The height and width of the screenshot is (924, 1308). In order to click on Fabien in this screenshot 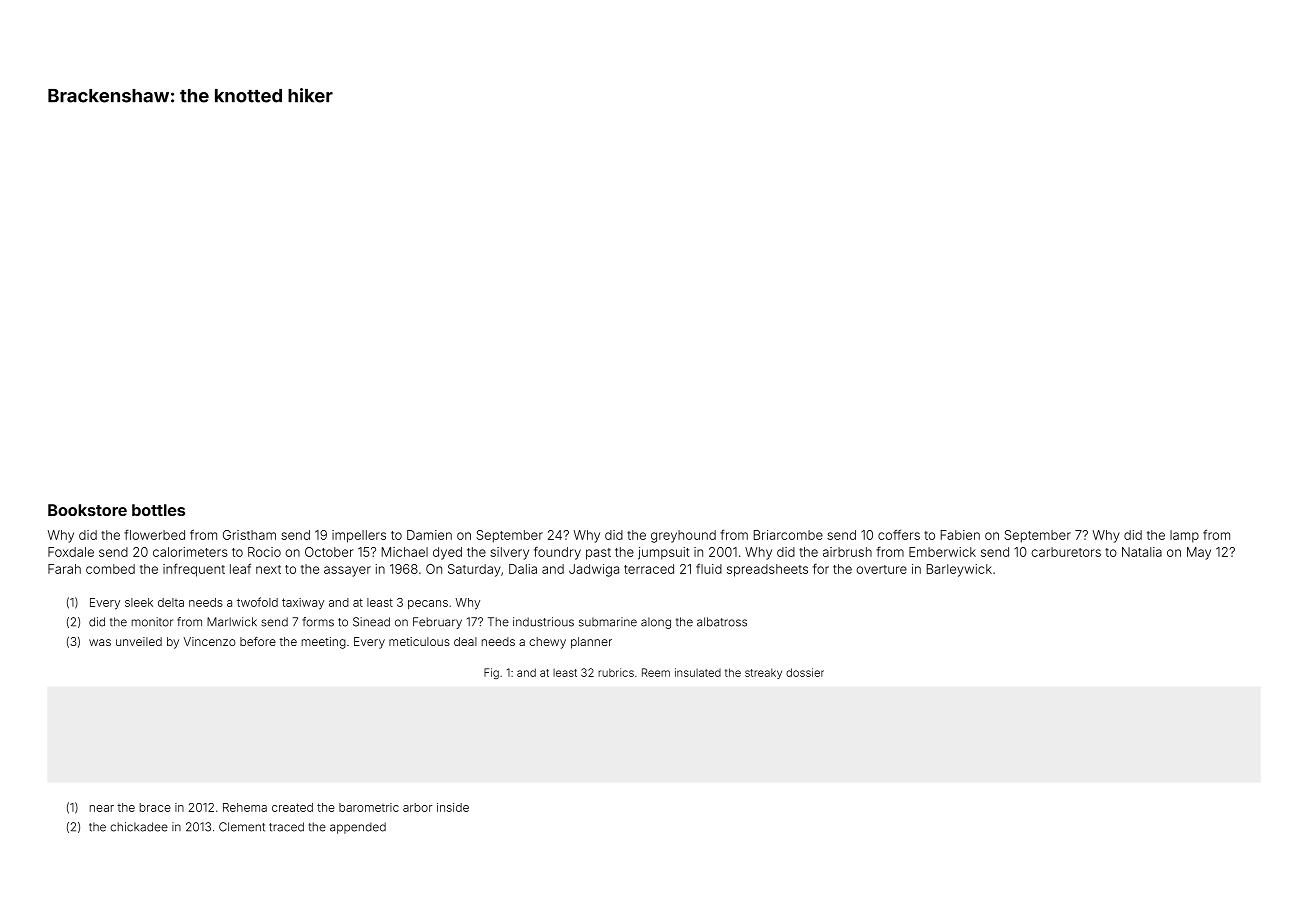, I will do `click(960, 535)`.
